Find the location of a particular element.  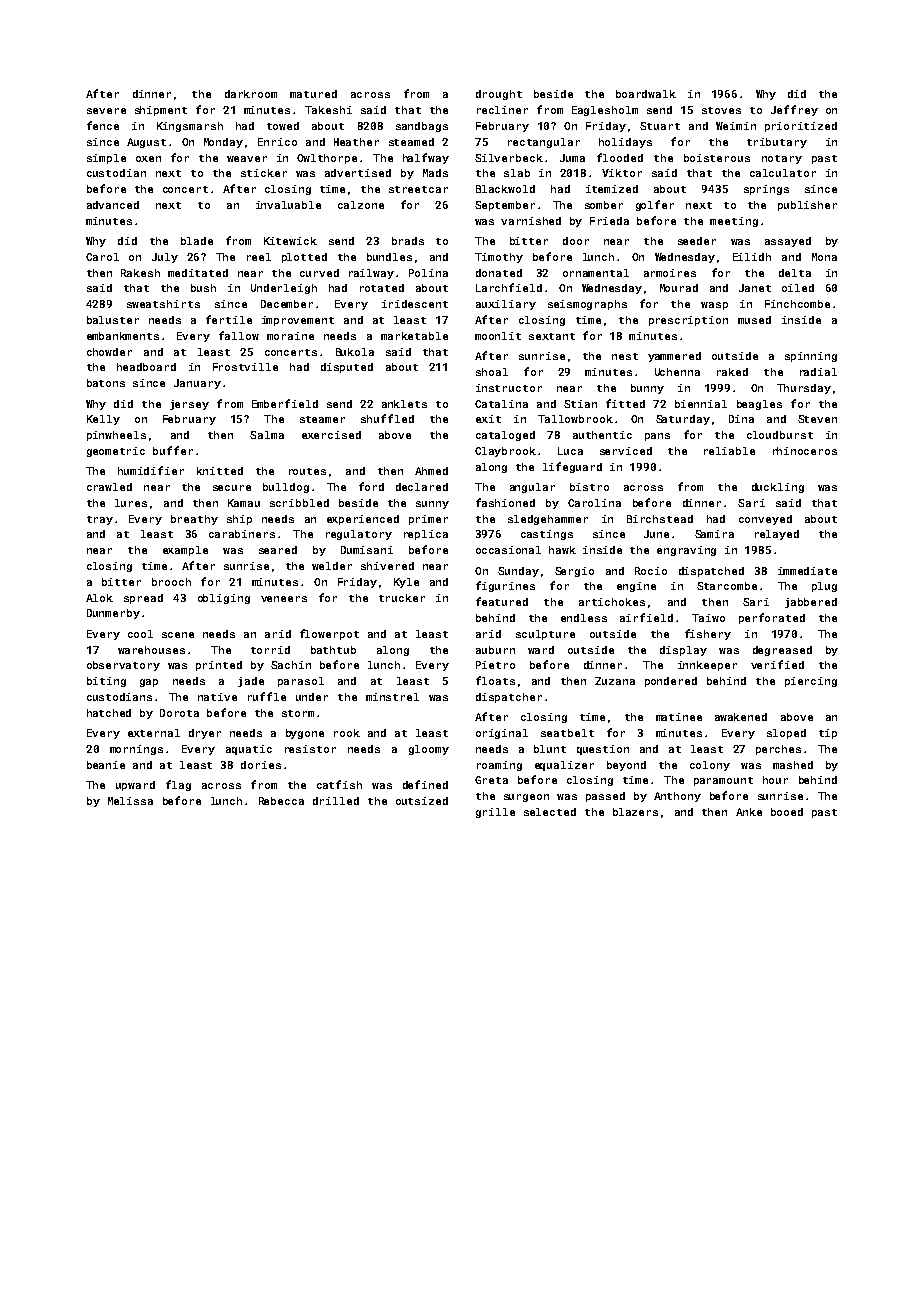

grille is located at coordinates (495, 813).
